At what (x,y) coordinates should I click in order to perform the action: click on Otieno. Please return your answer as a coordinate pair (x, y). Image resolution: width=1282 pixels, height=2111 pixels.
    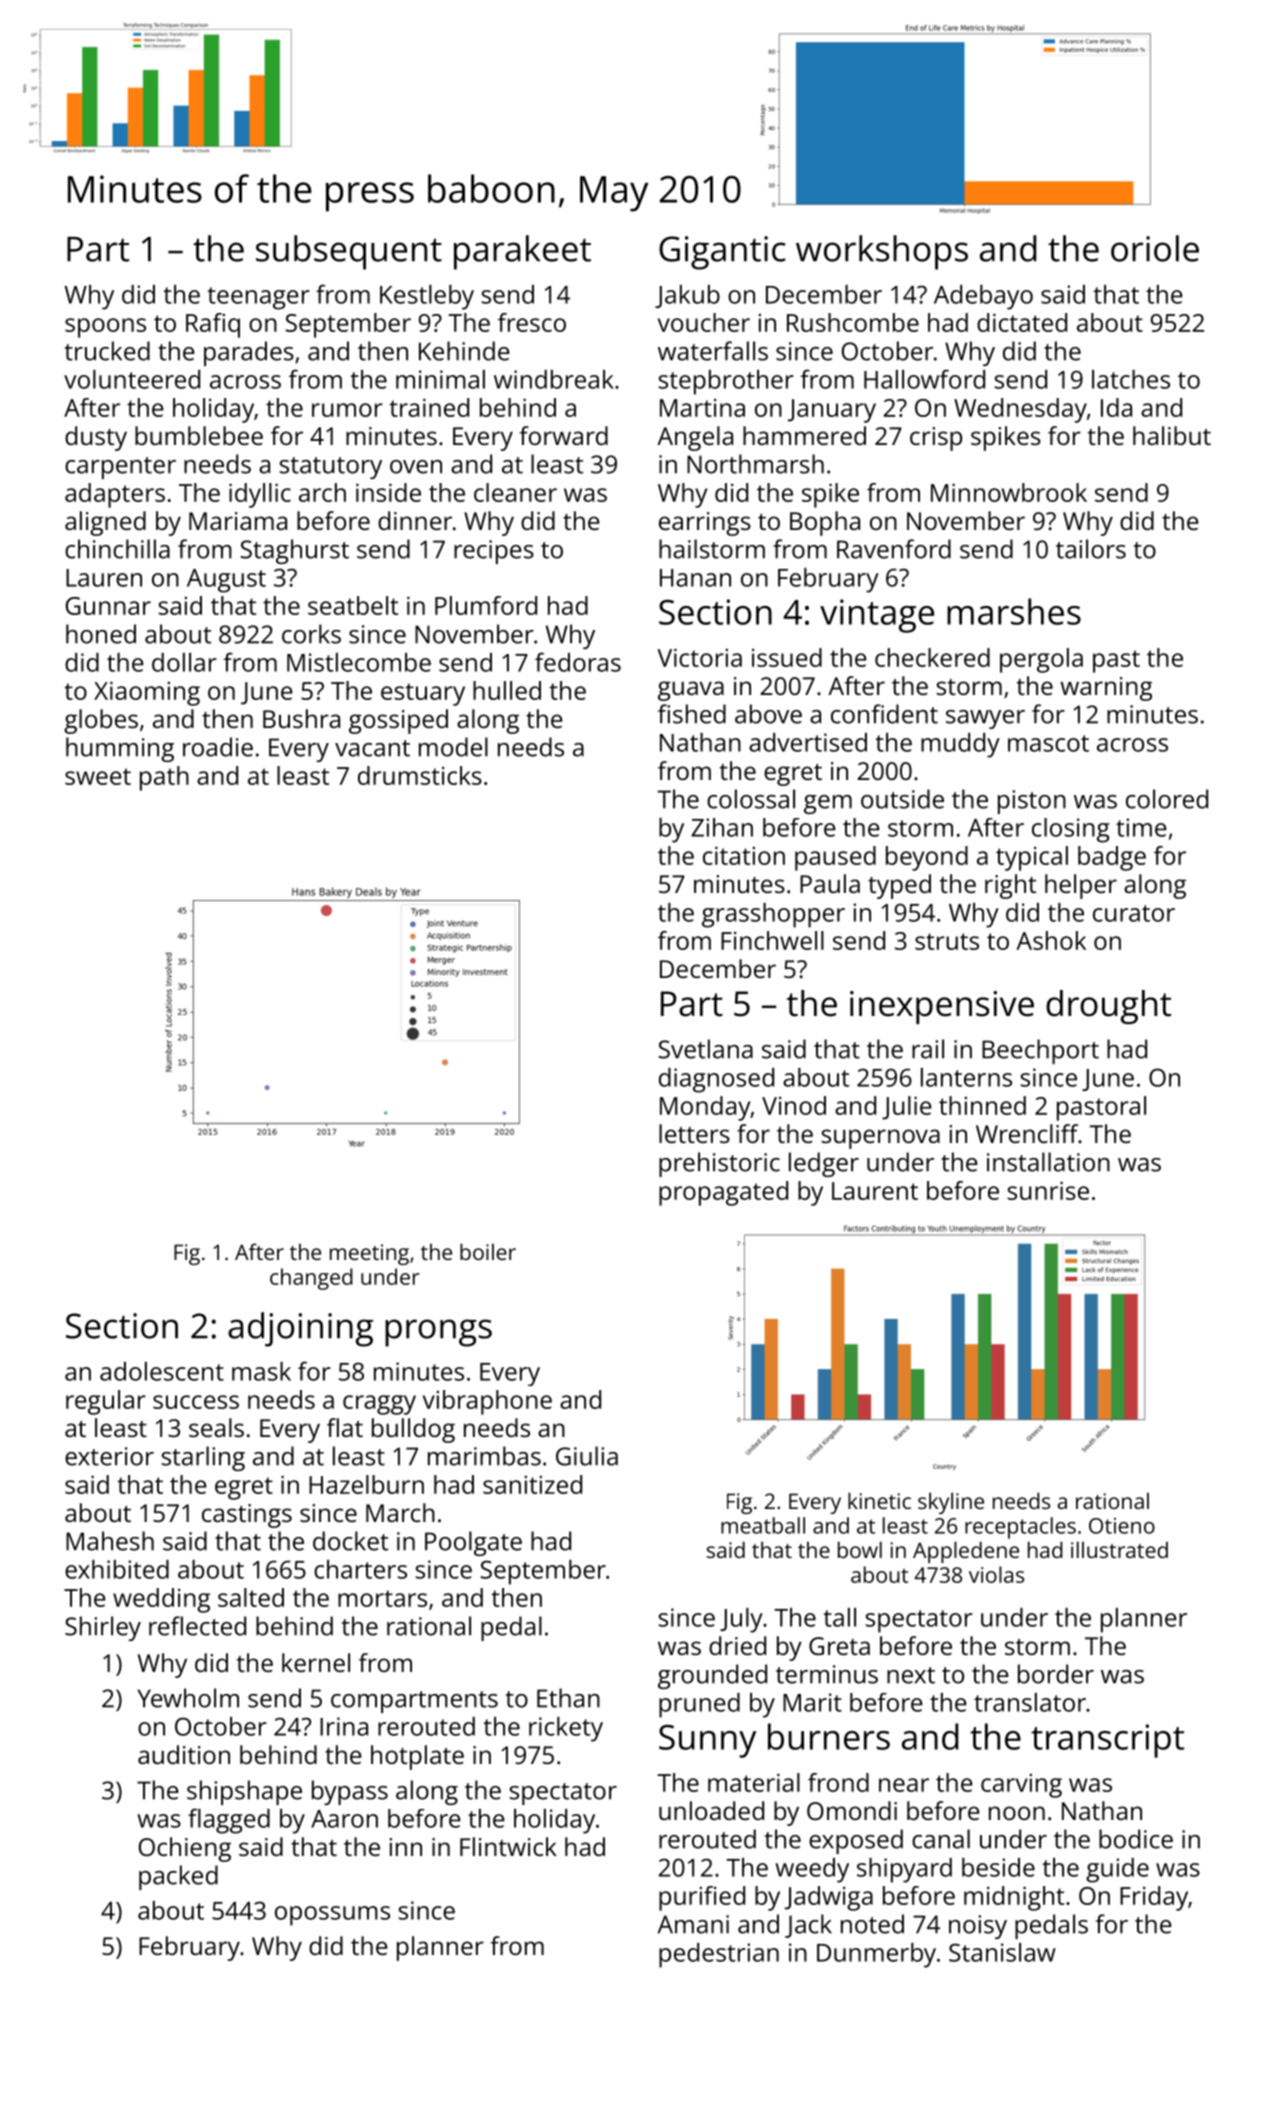
    Looking at the image, I should click on (1122, 1526).
